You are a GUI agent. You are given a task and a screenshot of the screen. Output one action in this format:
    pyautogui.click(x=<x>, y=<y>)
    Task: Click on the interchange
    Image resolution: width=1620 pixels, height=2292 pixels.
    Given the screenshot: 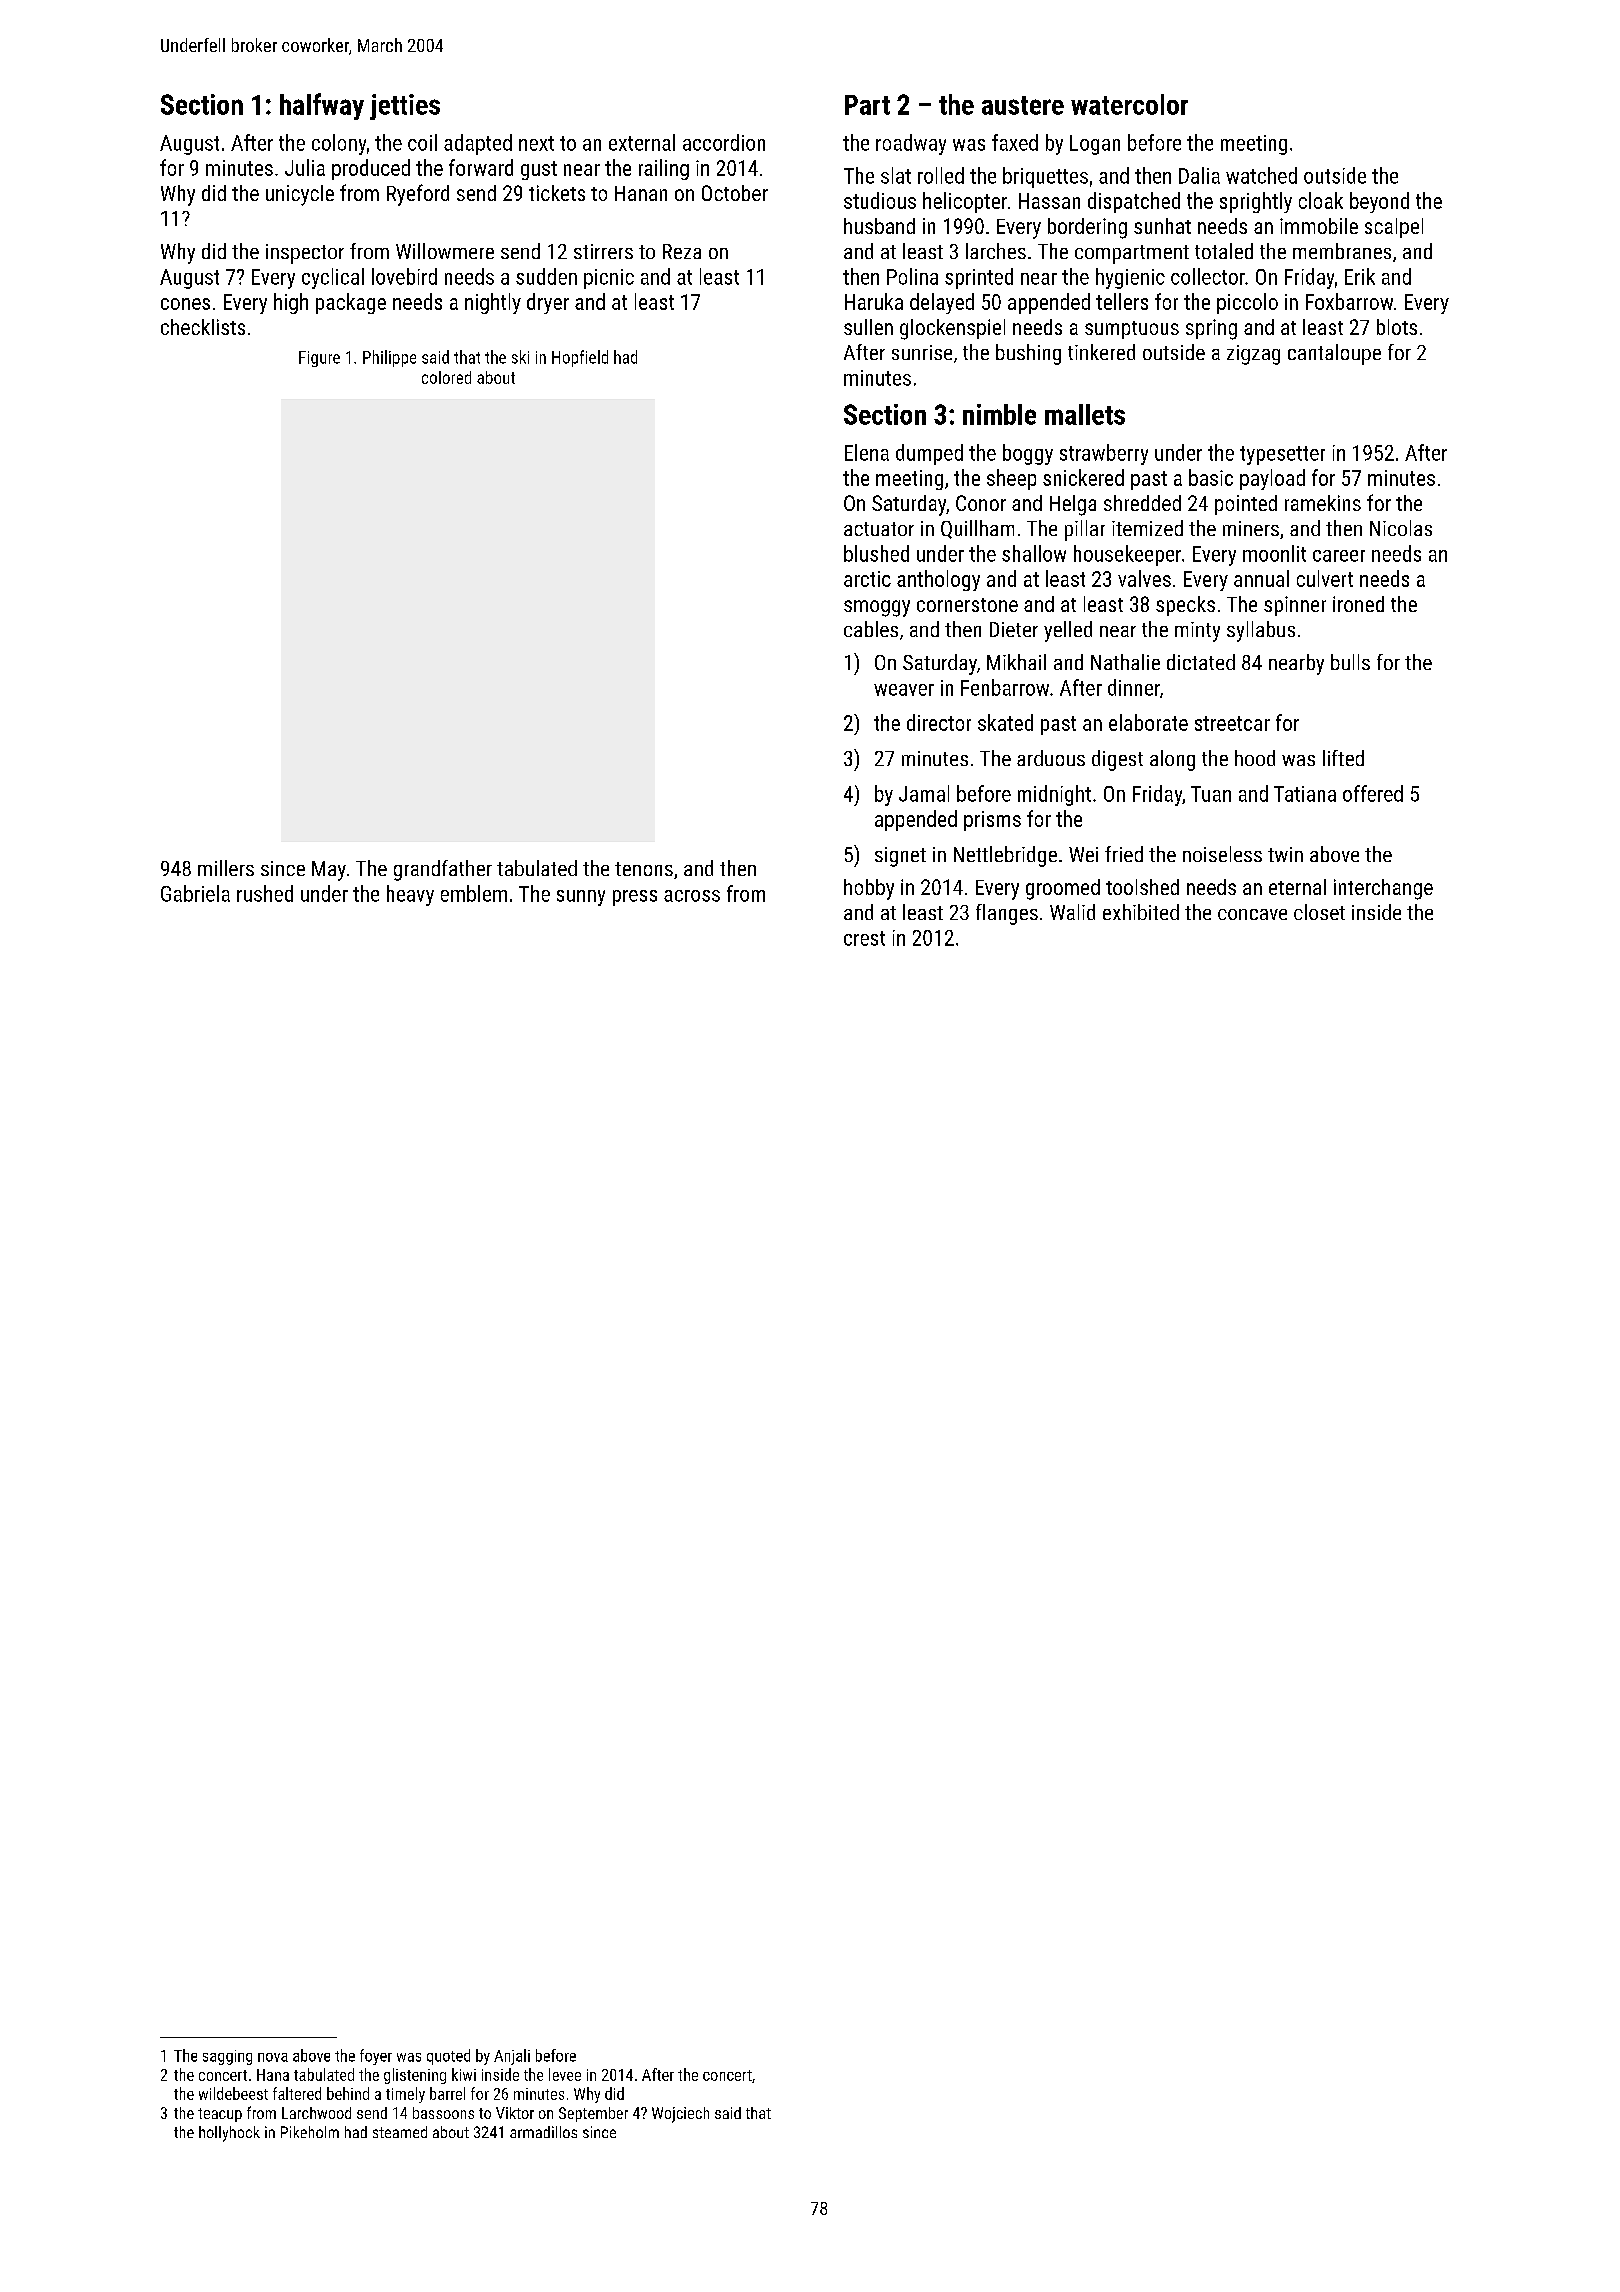 What is the action you would take?
    pyautogui.click(x=1383, y=889)
